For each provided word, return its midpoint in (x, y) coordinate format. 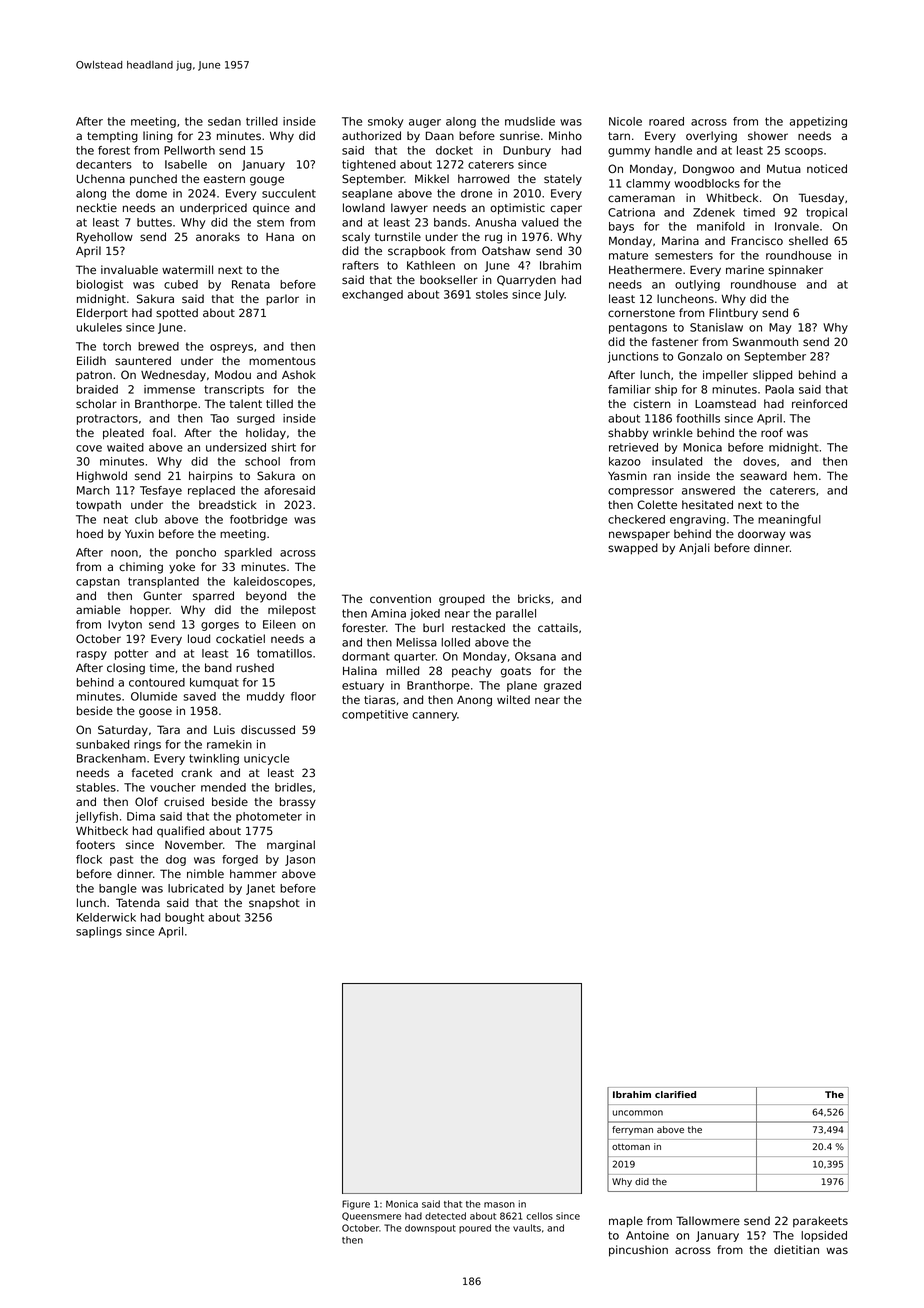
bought (184, 918)
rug (493, 239)
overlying (711, 137)
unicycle (266, 759)
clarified (675, 1094)
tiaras (380, 699)
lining (158, 137)
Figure (356, 1205)
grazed (562, 686)
